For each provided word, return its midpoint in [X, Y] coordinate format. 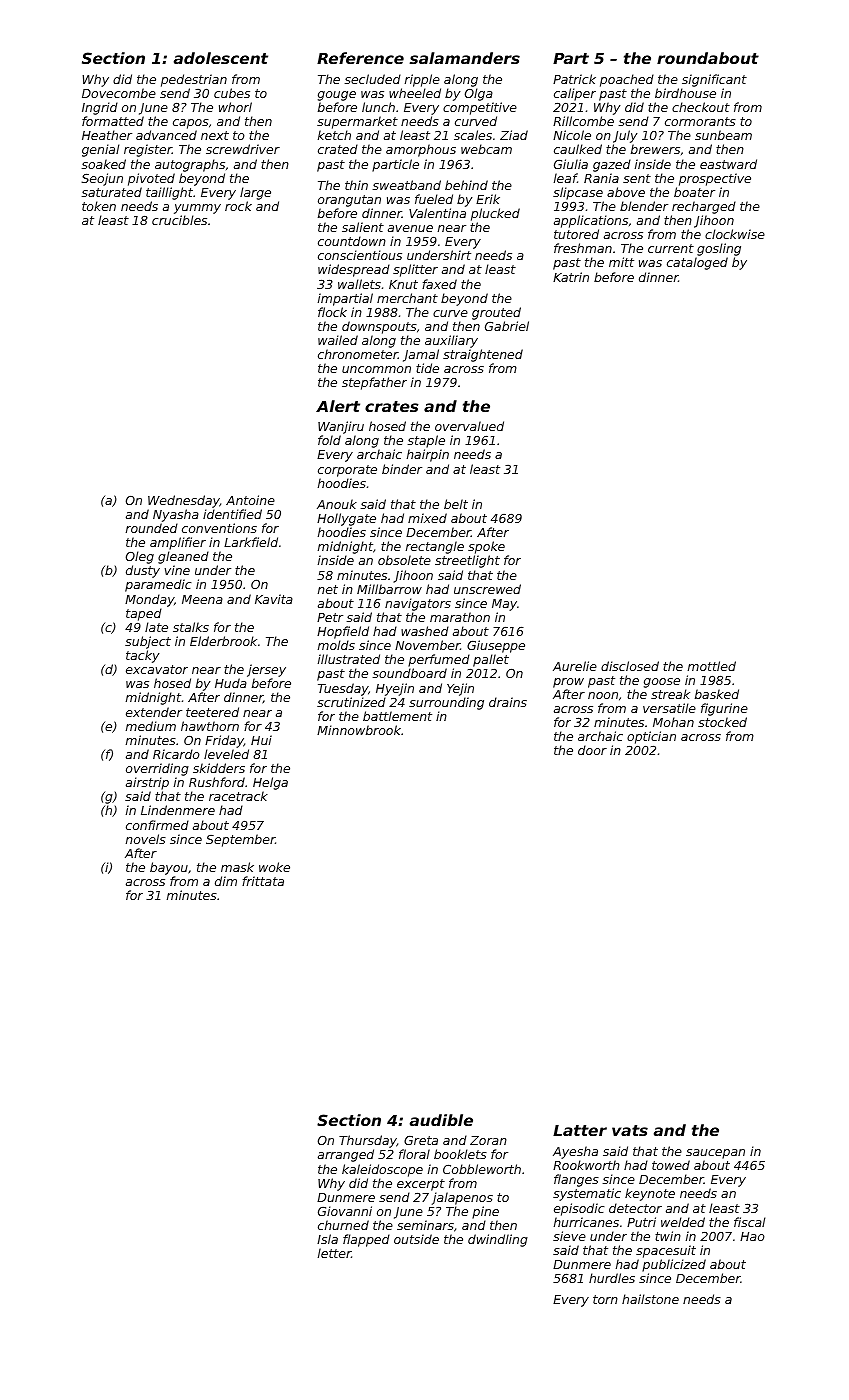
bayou [169, 868]
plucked [495, 214]
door [592, 750]
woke [274, 867]
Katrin [571, 277]
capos [191, 124]
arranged [346, 1155]
